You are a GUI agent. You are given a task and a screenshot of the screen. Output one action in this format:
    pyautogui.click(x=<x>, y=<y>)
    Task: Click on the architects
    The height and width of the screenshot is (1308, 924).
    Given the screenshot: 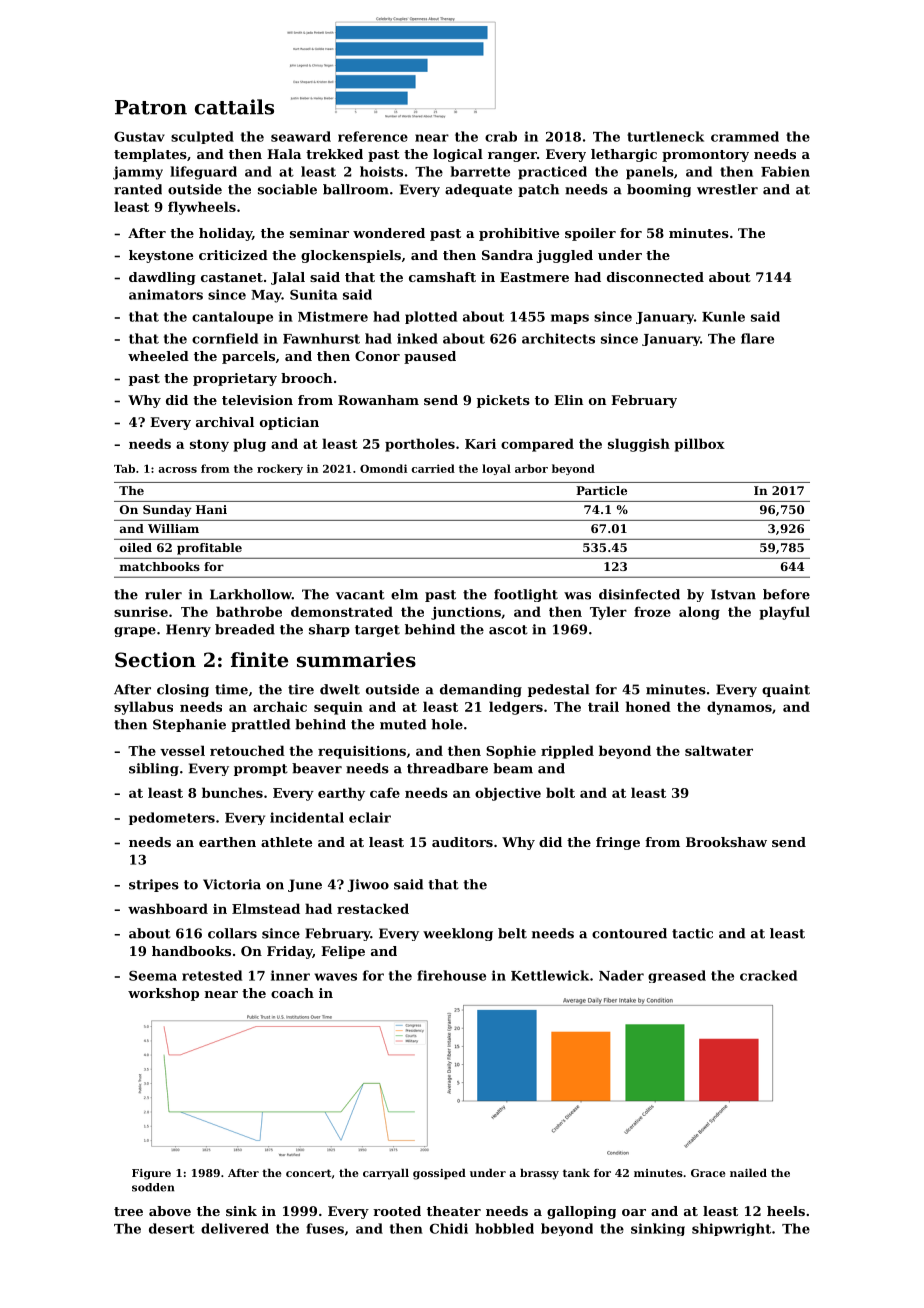 What is the action you would take?
    pyautogui.click(x=558, y=338)
